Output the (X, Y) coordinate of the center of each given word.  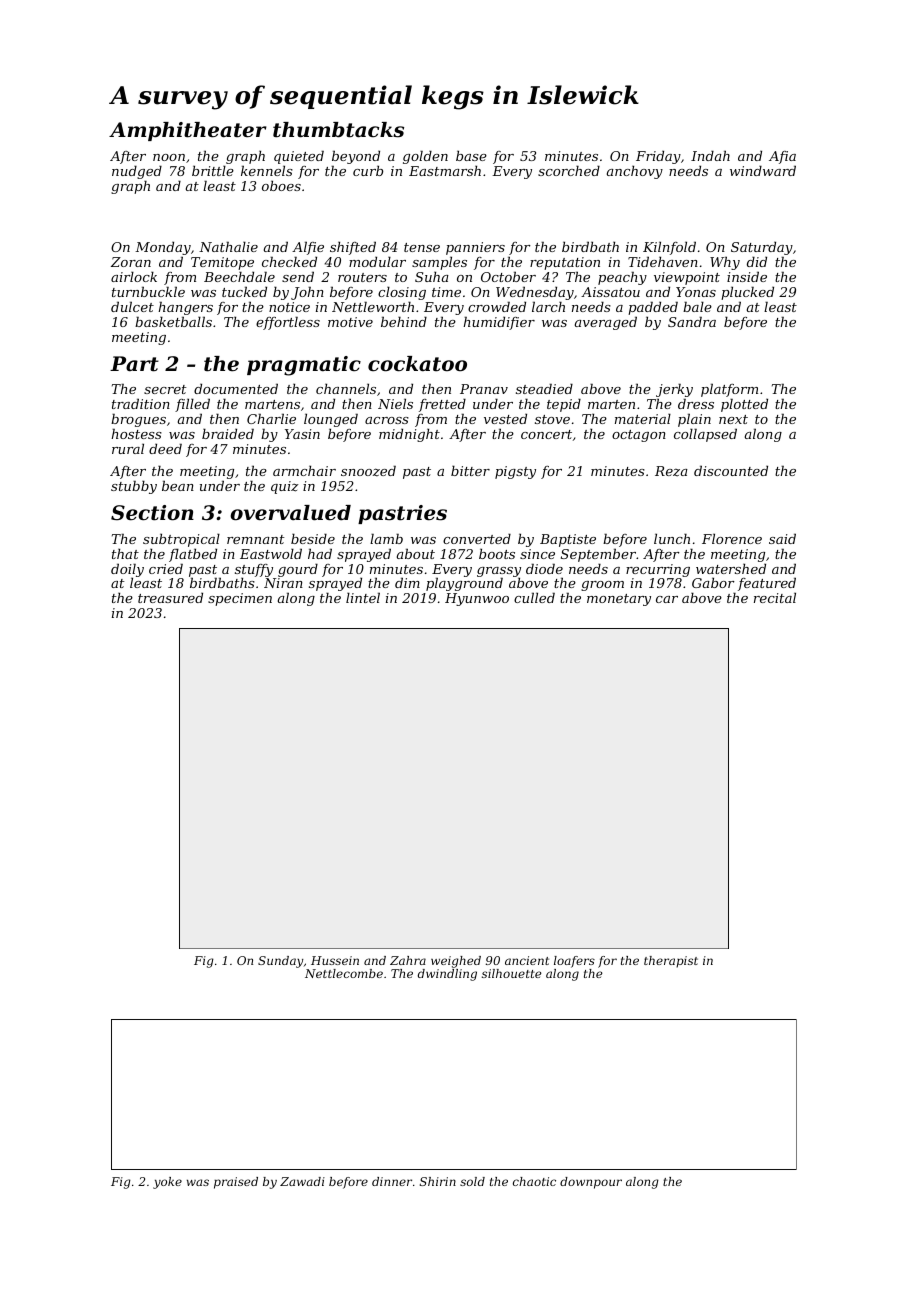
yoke (167, 1183)
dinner (392, 1181)
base (471, 155)
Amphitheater (188, 131)
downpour (591, 1183)
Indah (710, 155)
